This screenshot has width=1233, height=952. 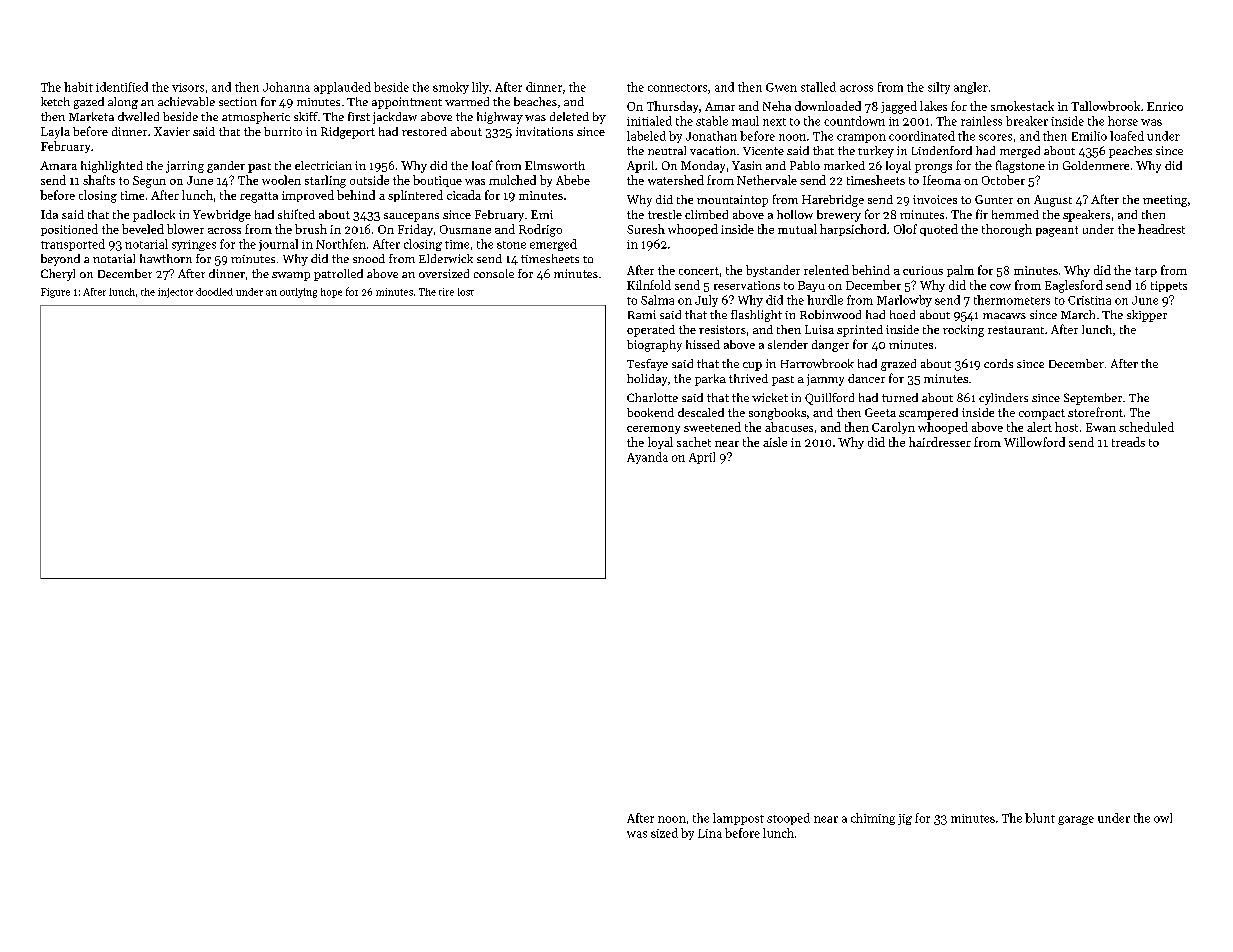 What do you see at coordinates (1076, 820) in the screenshot?
I see `garage` at bounding box center [1076, 820].
